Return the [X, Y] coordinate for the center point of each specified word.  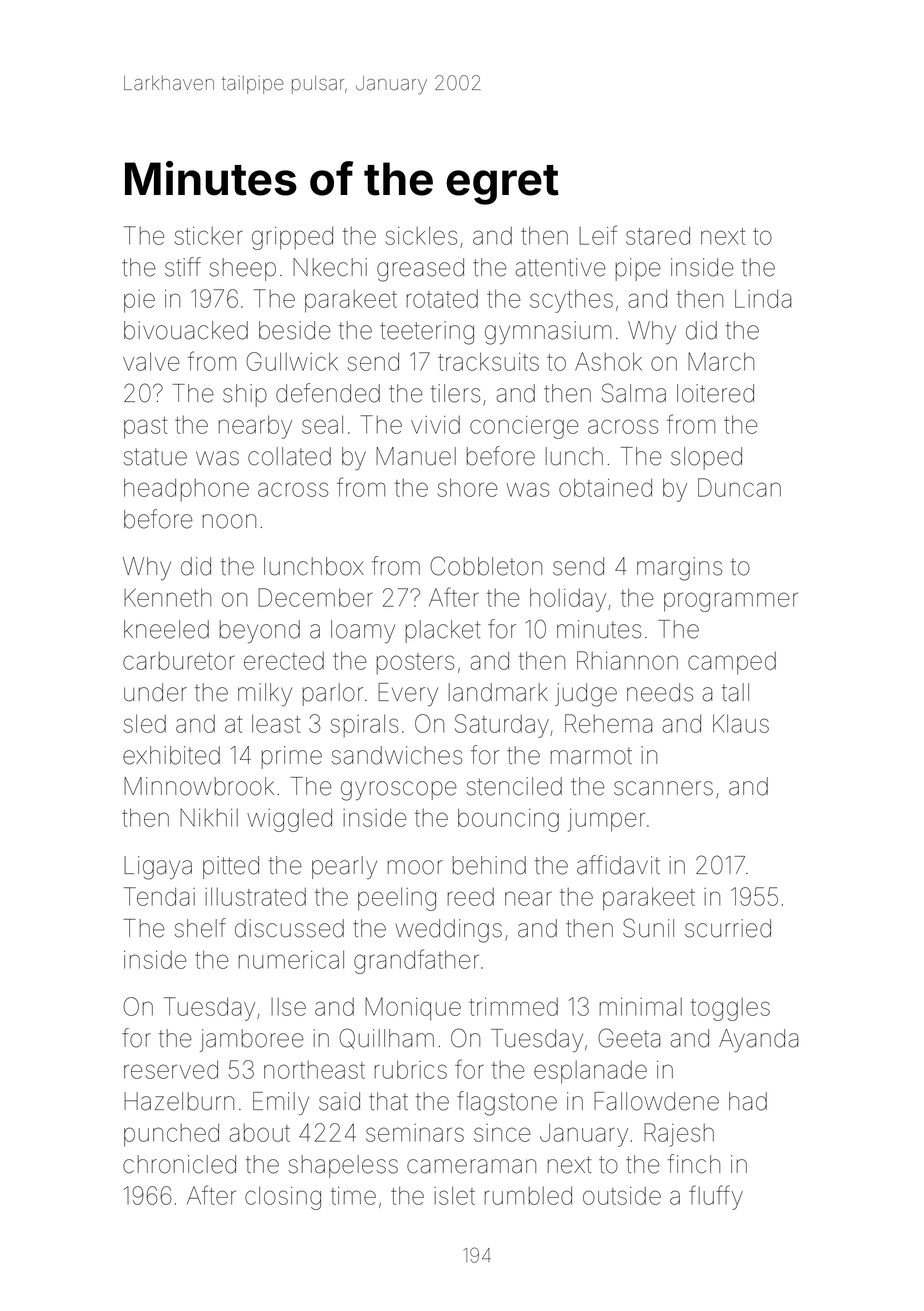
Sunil [648, 928]
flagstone [507, 1103]
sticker [209, 236]
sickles [421, 235]
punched [171, 1135]
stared [658, 235]
